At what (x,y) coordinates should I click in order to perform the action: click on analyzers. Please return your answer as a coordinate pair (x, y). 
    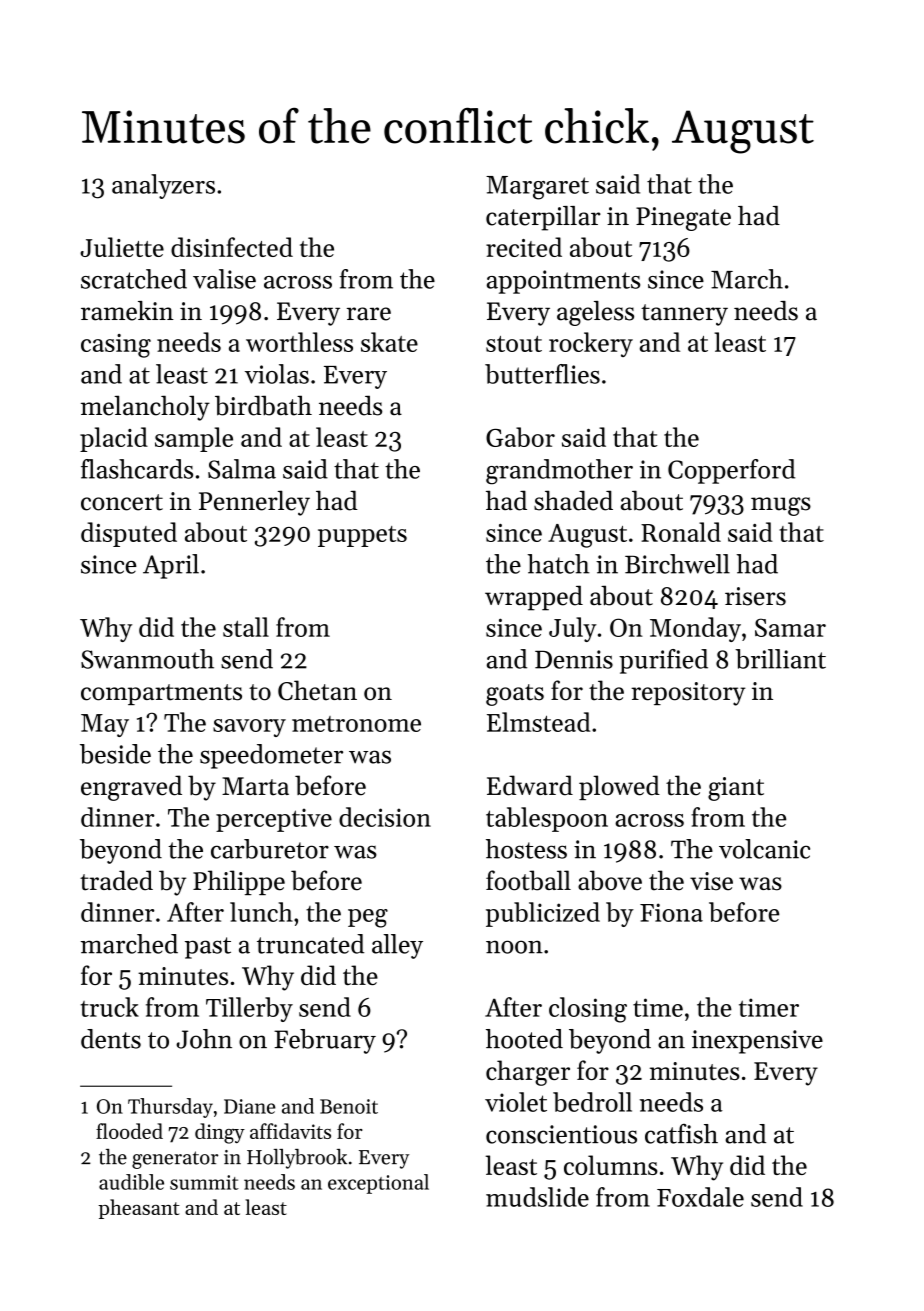
    Looking at the image, I should click on (163, 186).
